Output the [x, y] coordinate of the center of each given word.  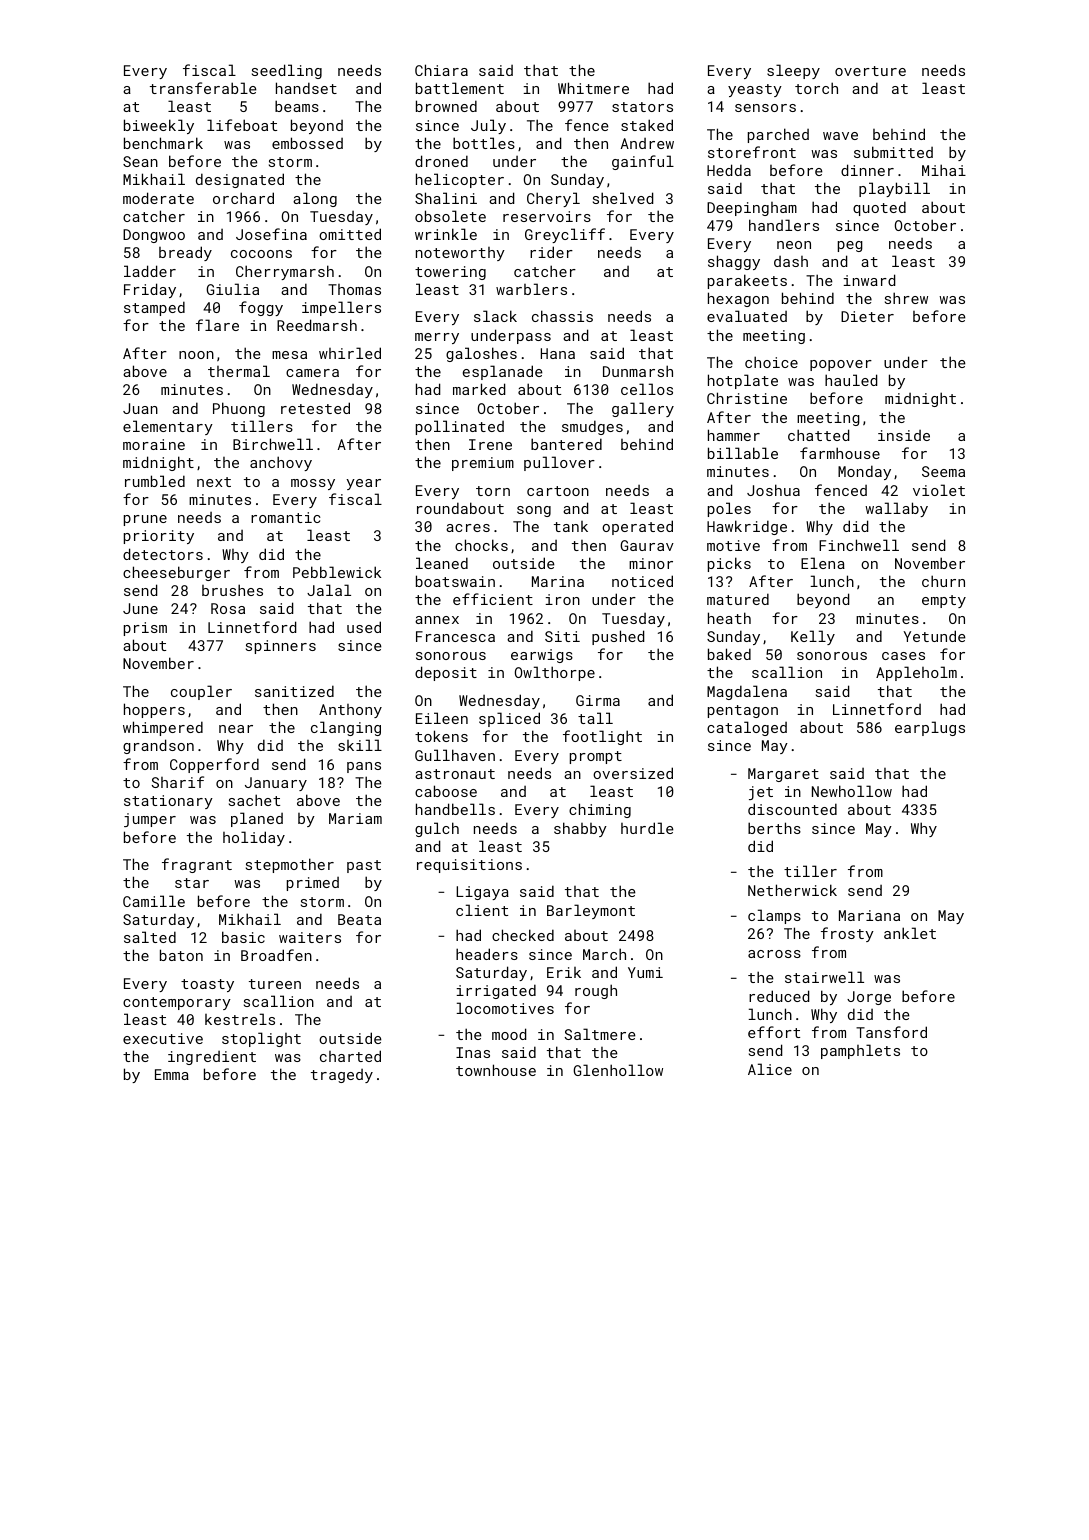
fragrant [197, 865]
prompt [596, 757]
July [488, 126]
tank [571, 526]
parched [778, 135]
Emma [172, 1074]
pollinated [460, 427]
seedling [287, 71]
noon [196, 355]
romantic [286, 517]
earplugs [930, 728]
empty [944, 601]
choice [771, 362]
